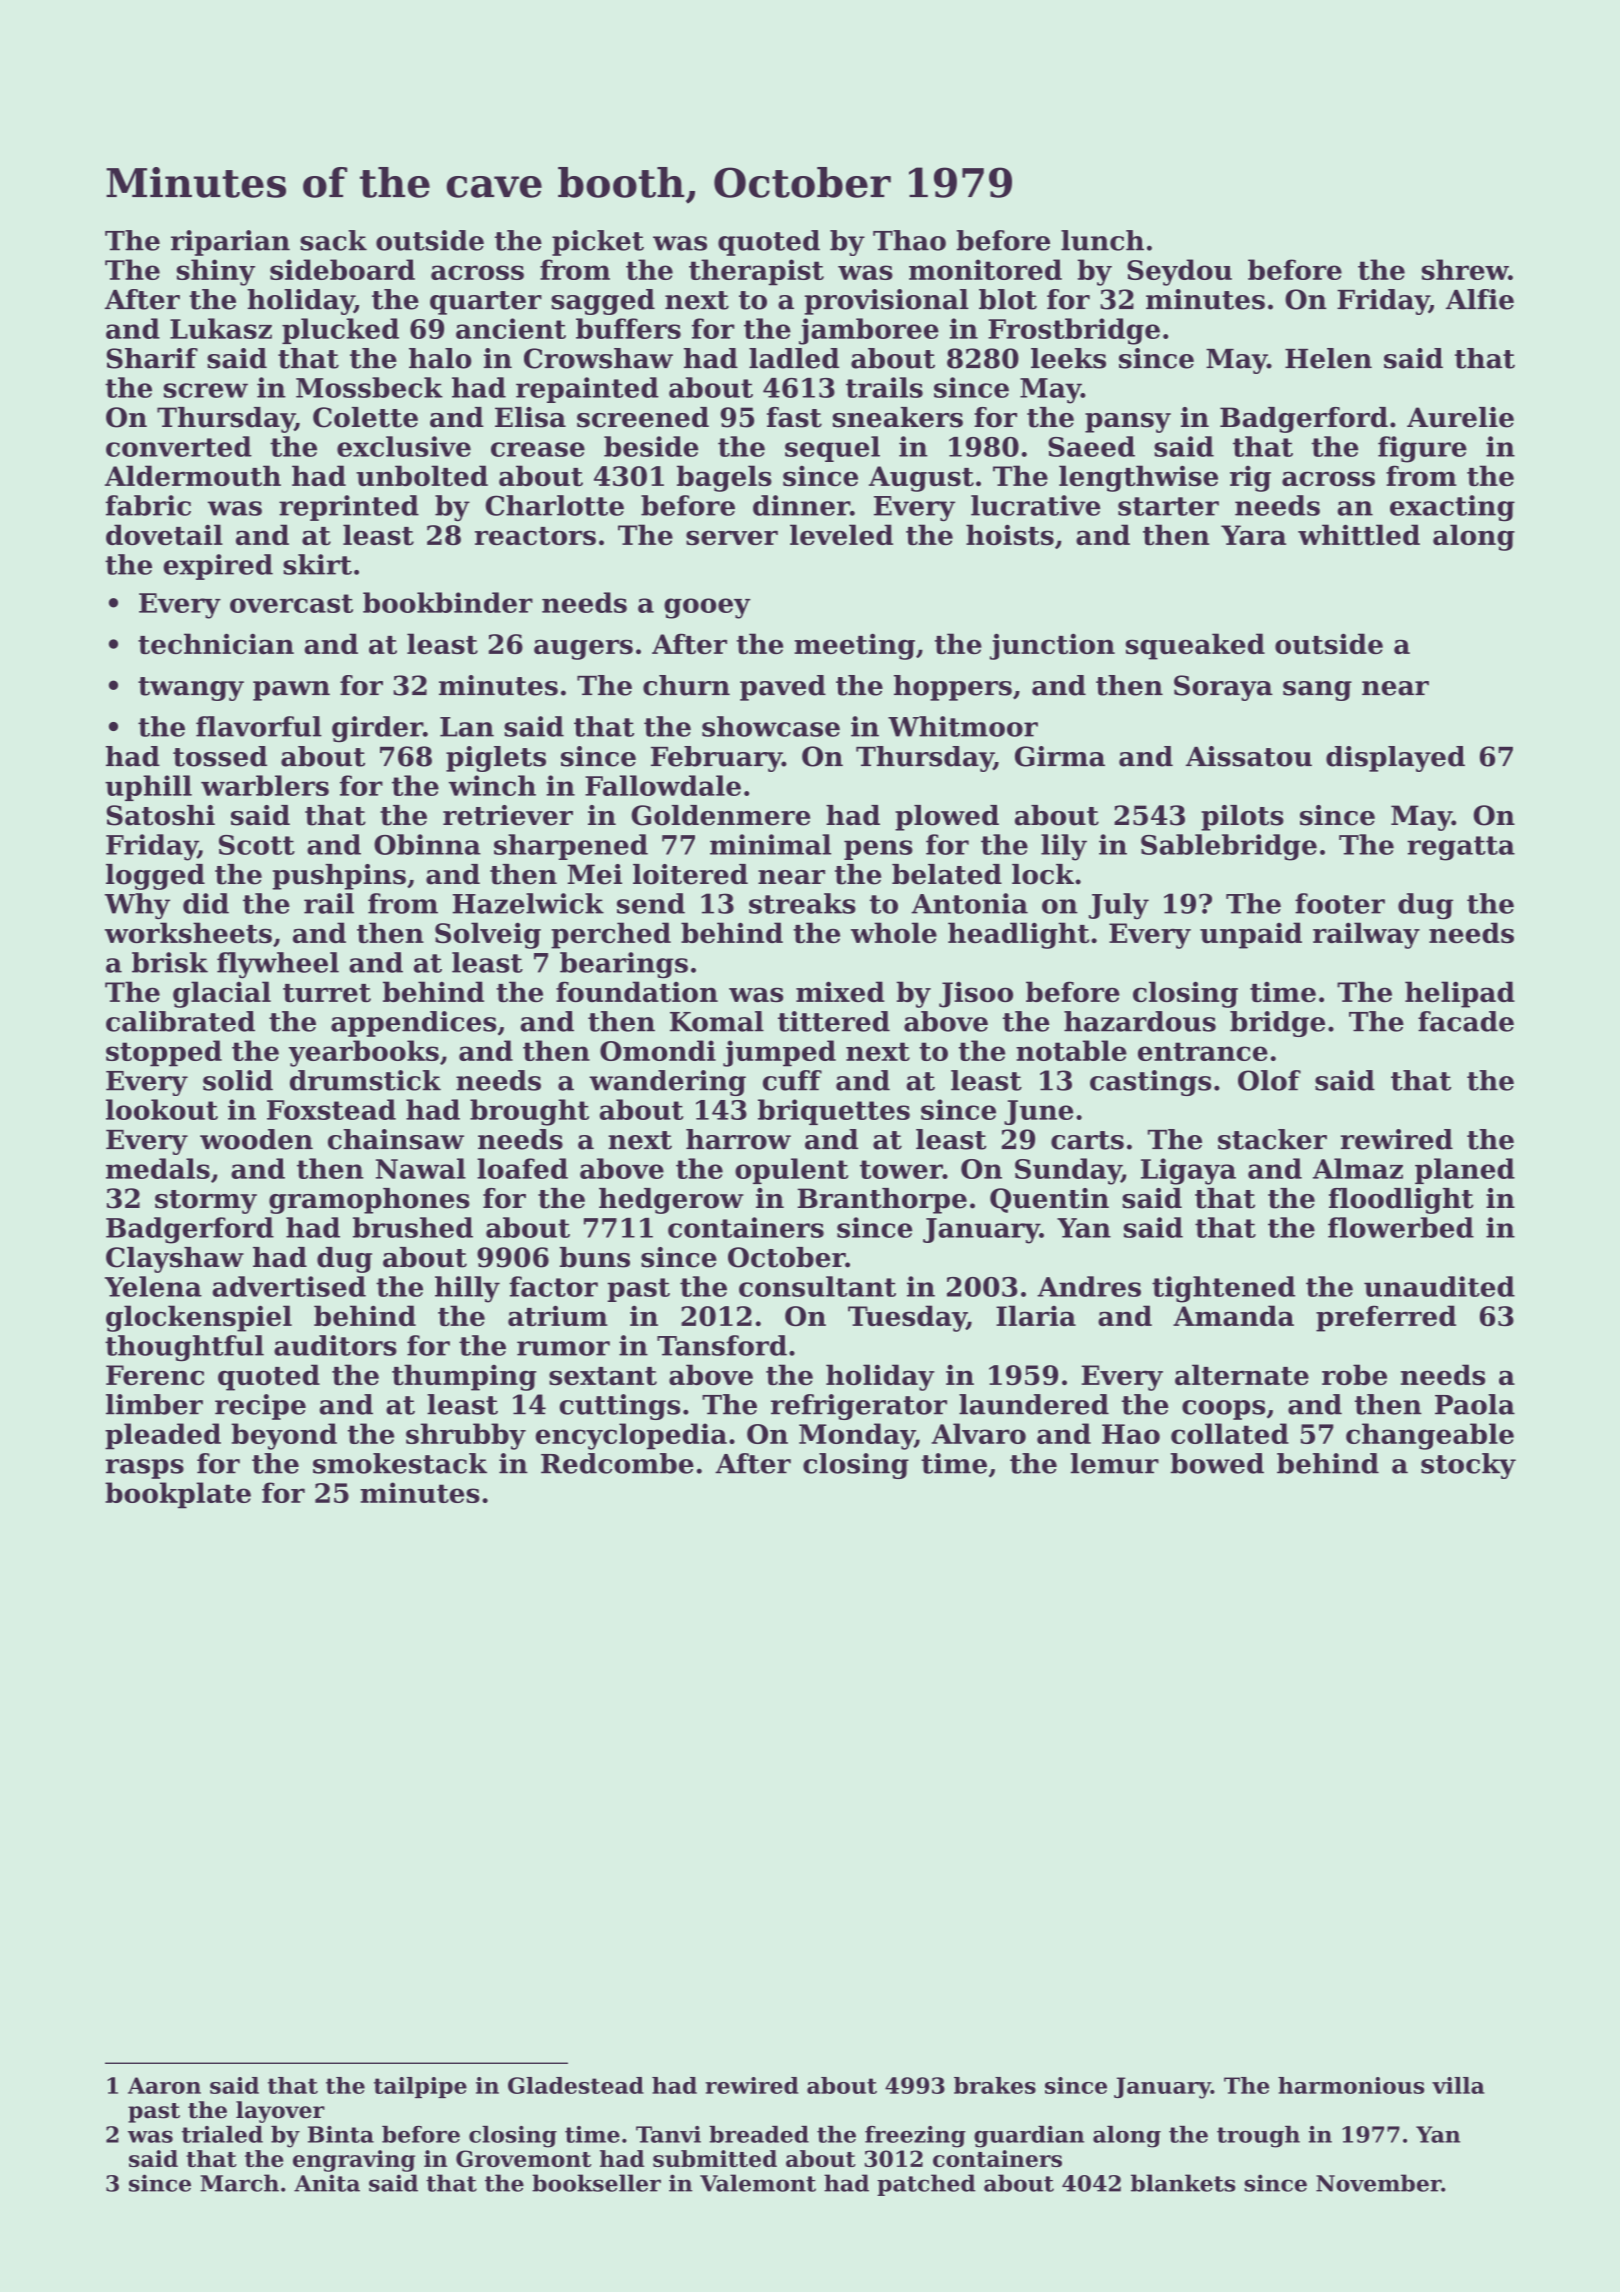 This screenshot has width=1620, height=2292. I want to click on freezing, so click(915, 2137).
